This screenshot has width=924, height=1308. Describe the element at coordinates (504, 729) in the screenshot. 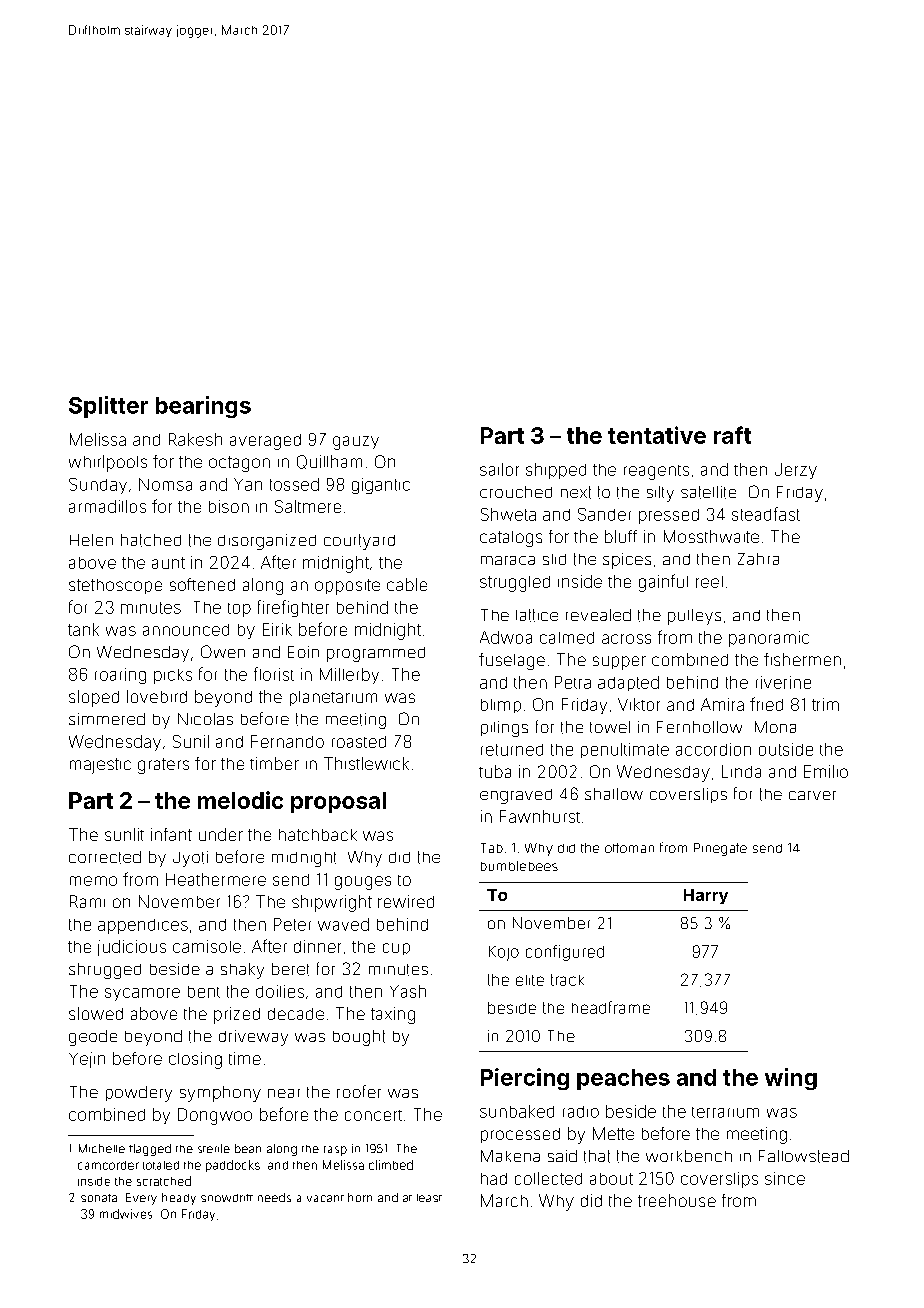

I see `pilings` at that location.
